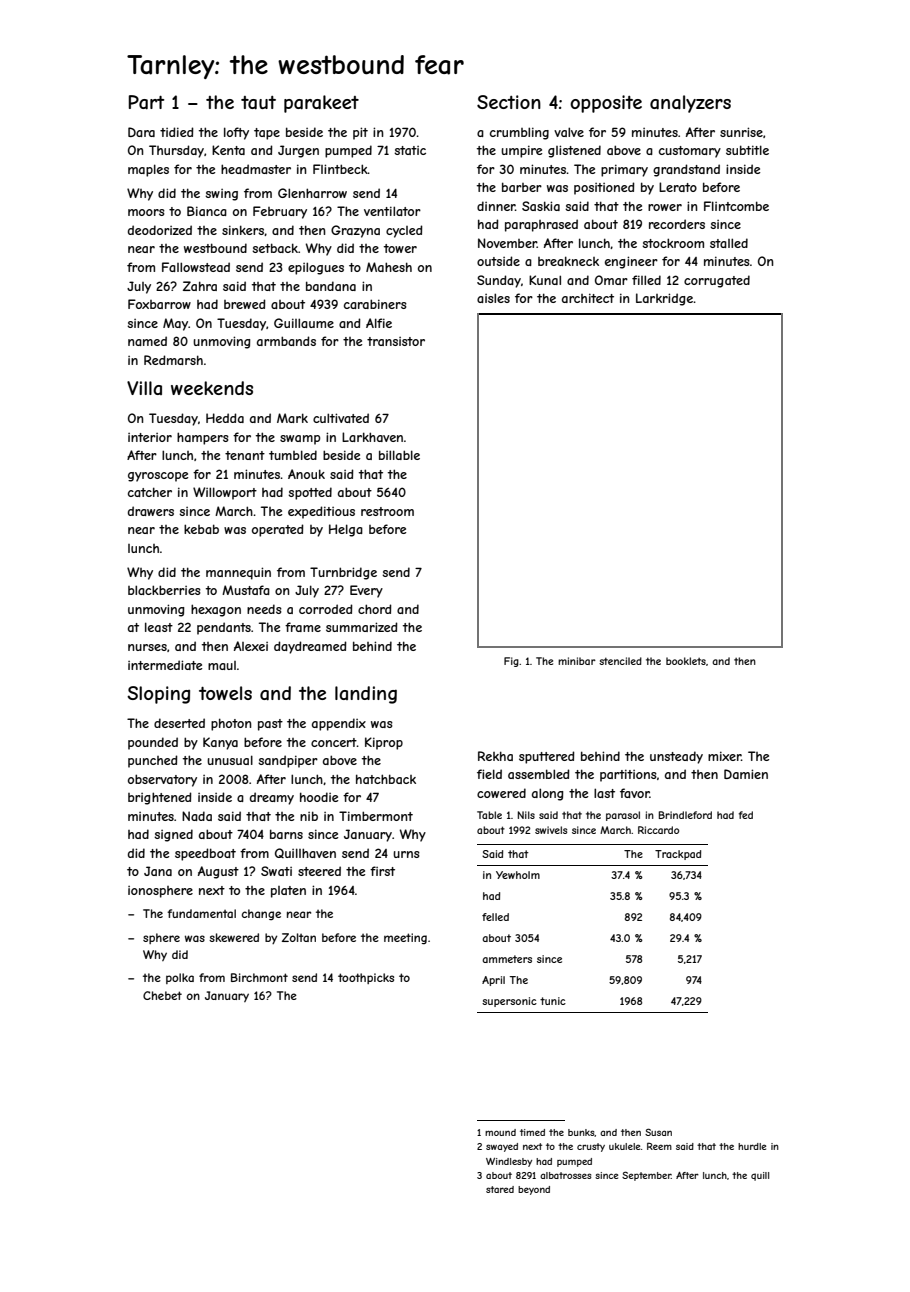  Describe the element at coordinates (545, 280) in the page. I see `Kunal` at that location.
